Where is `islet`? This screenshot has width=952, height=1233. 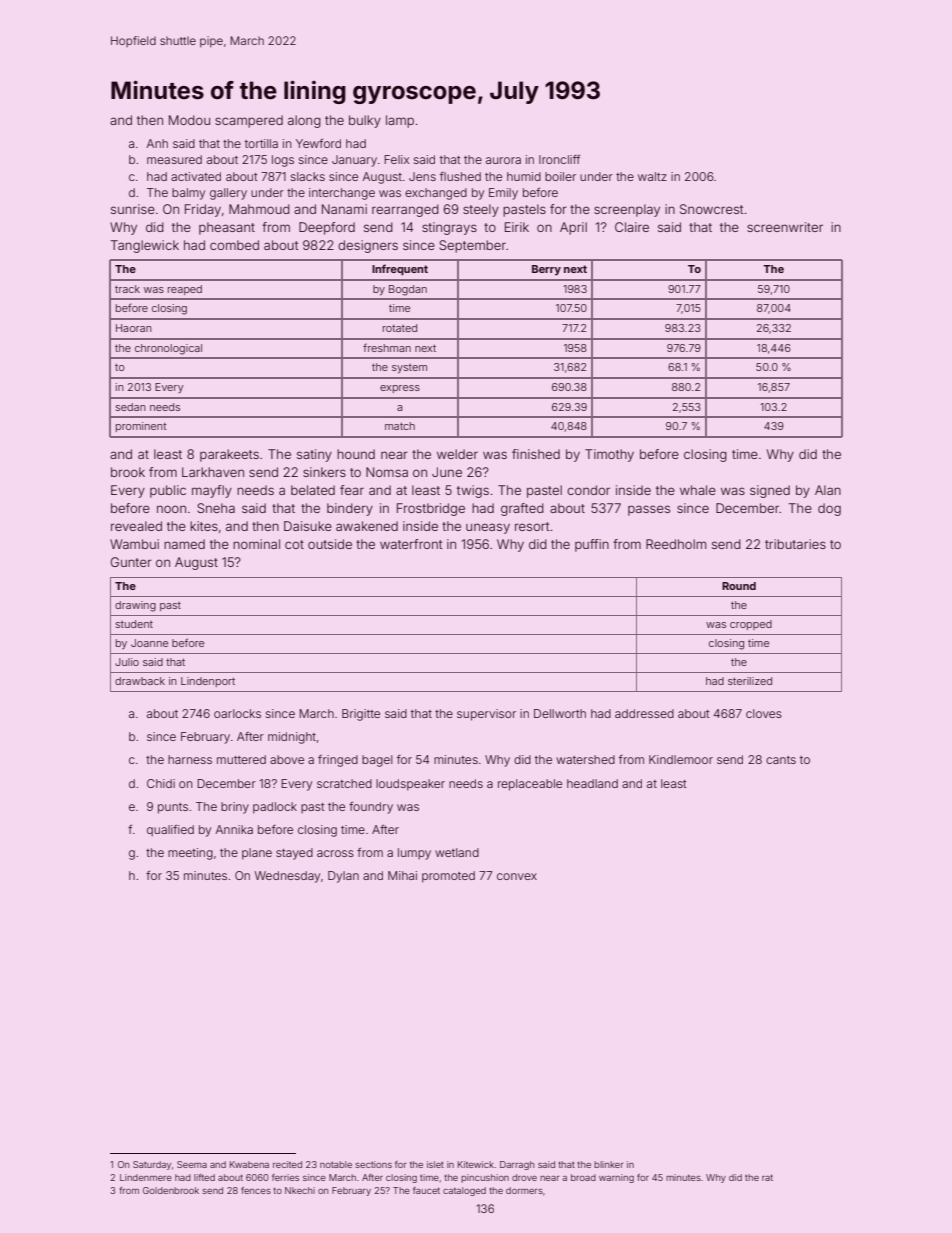 islet is located at coordinates (435, 1164).
